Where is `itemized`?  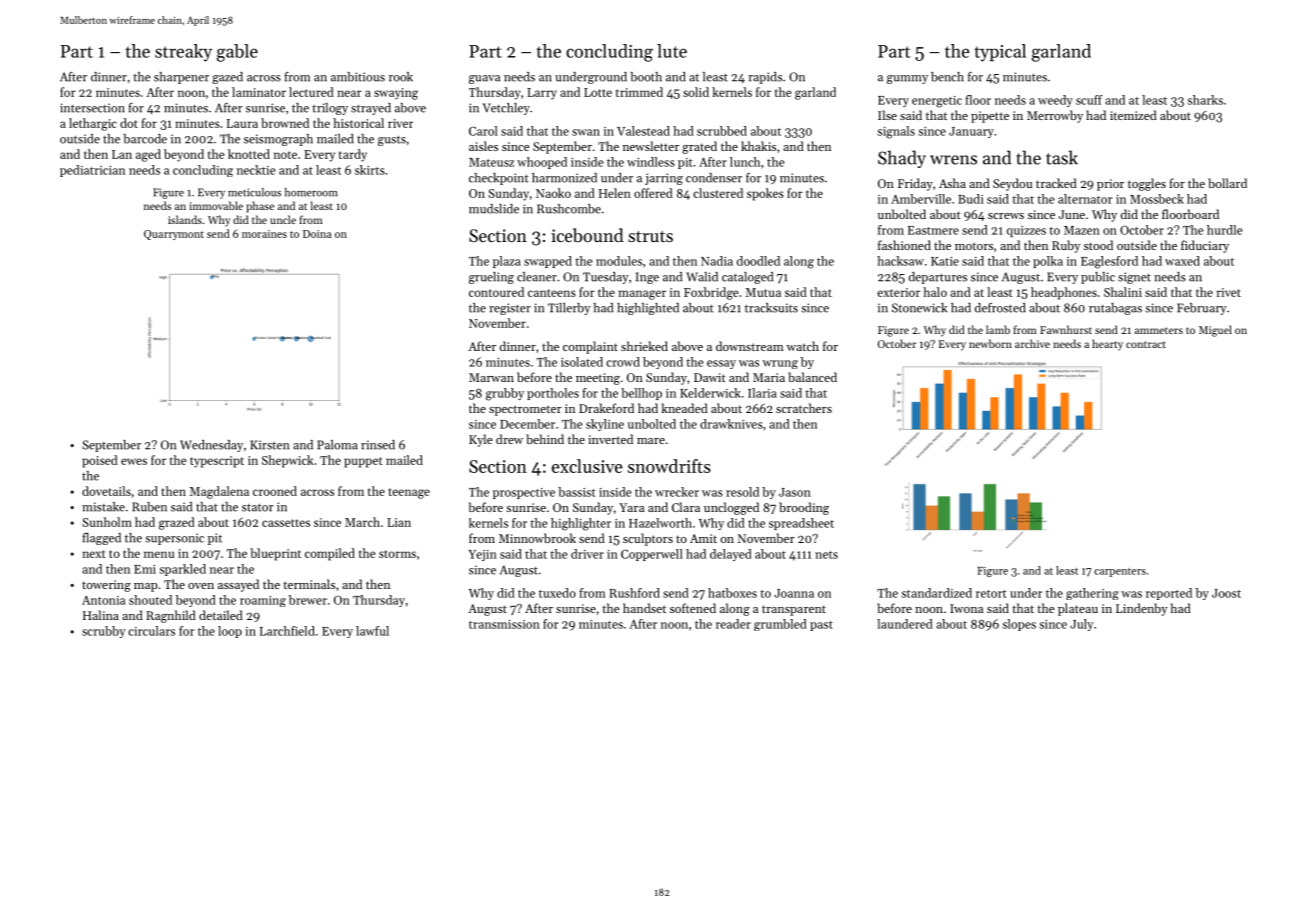
itemized is located at coordinates (1133, 115).
